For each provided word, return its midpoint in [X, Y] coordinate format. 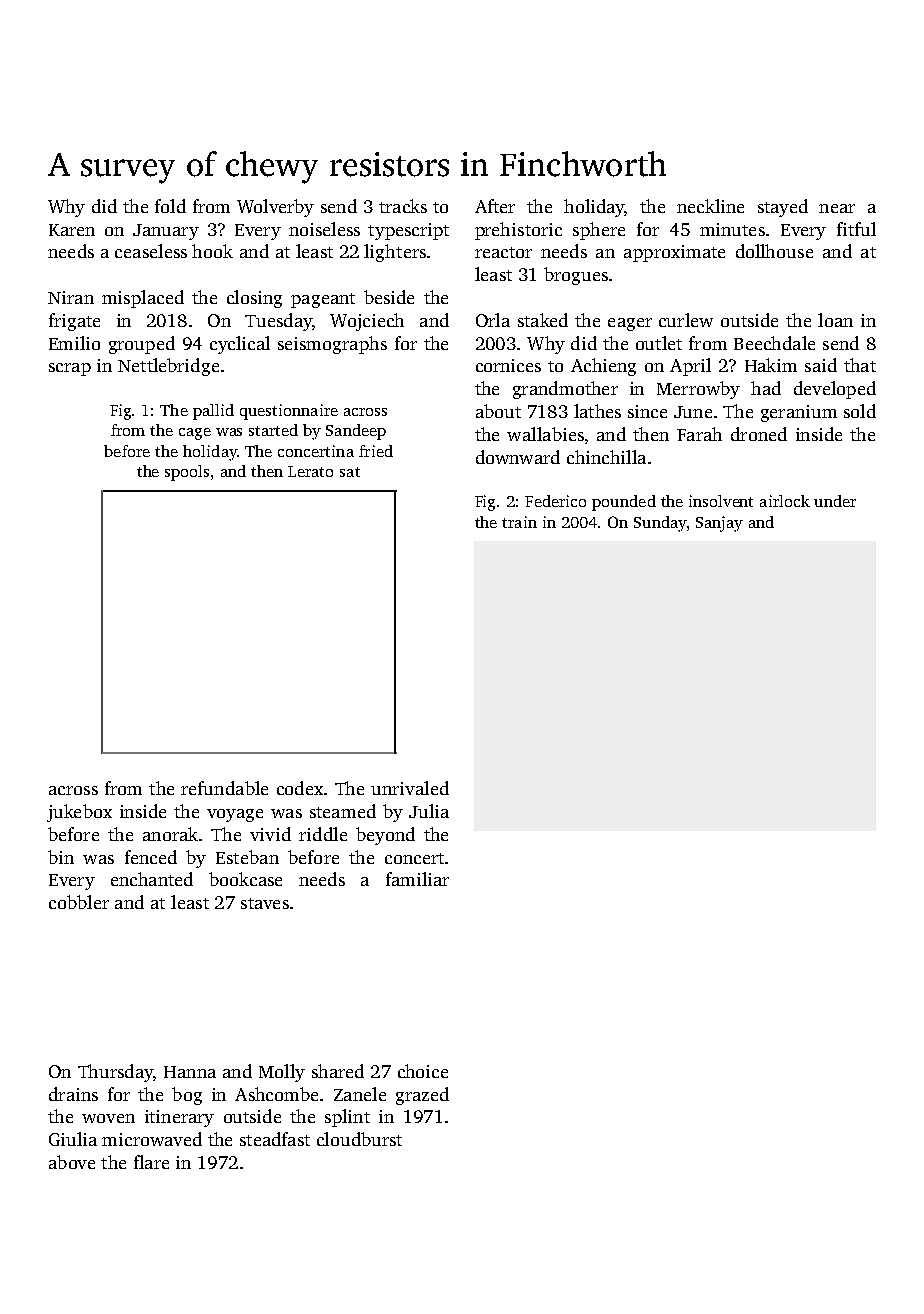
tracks [403, 206]
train [519, 522]
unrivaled [410, 788]
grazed [422, 1096]
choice [423, 1071]
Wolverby [275, 208]
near [837, 208]
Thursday [115, 1073]
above [72, 1162]
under [835, 501]
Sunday [660, 524]
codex [300, 788]
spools [187, 473]
